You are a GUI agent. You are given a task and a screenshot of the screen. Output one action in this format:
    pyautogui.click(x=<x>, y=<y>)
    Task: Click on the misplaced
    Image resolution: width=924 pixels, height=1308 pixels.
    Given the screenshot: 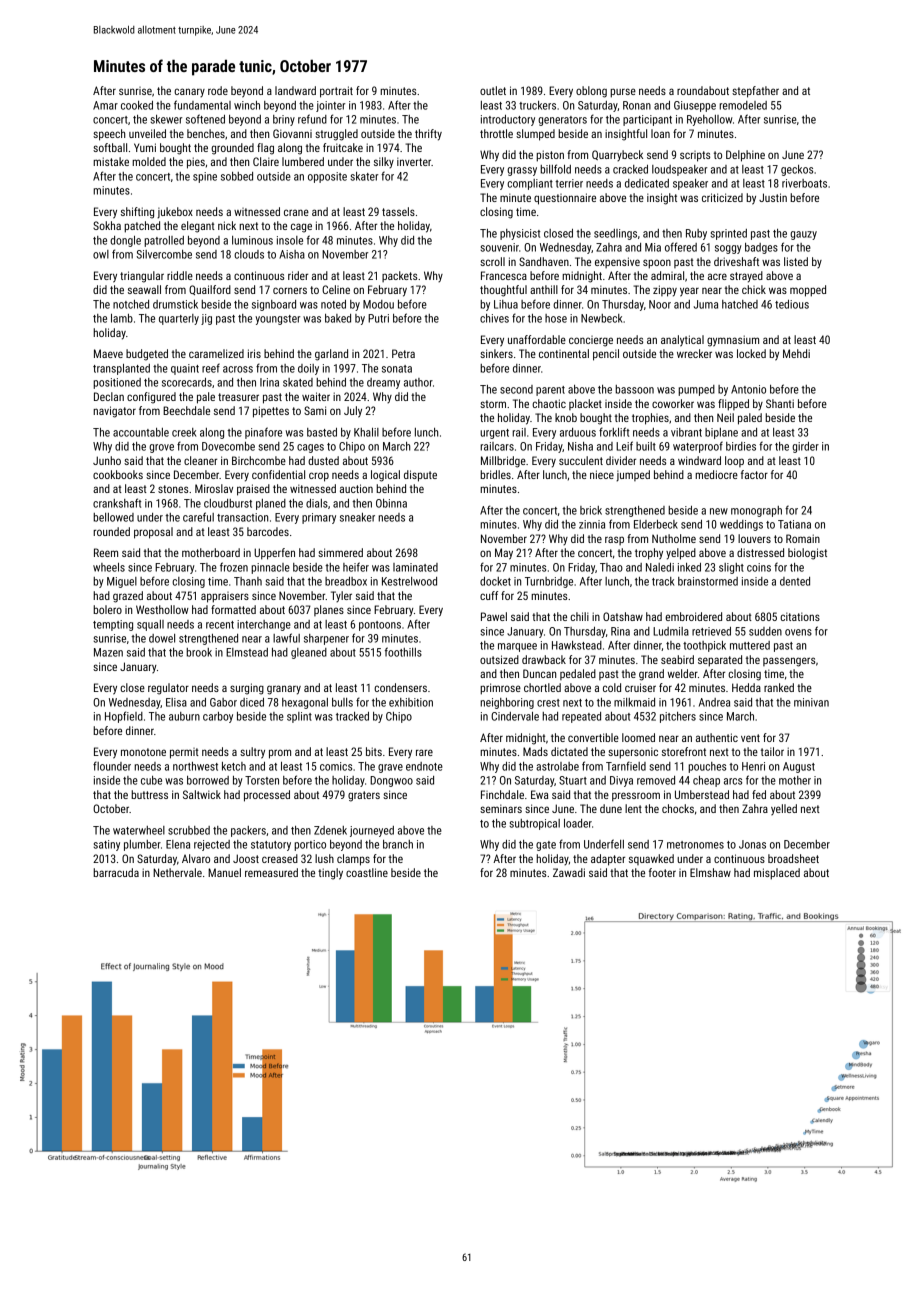 What is the action you would take?
    pyautogui.click(x=777, y=874)
